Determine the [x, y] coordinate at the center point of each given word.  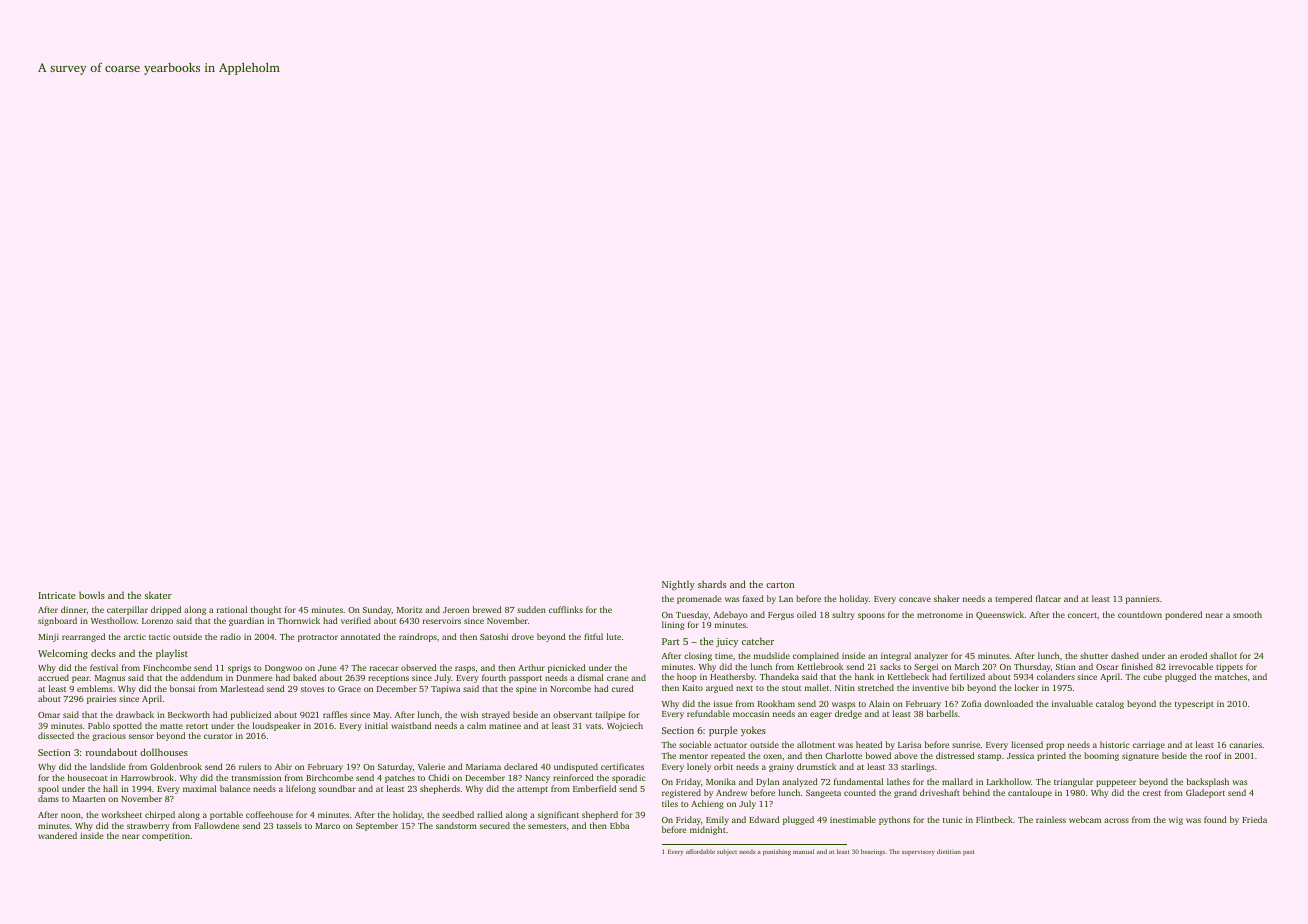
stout [791, 688]
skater [158, 595]
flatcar [1048, 598]
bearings [873, 852]
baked [305, 677]
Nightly [678, 585]
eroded [1193, 655]
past [968, 853]
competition [166, 836]
